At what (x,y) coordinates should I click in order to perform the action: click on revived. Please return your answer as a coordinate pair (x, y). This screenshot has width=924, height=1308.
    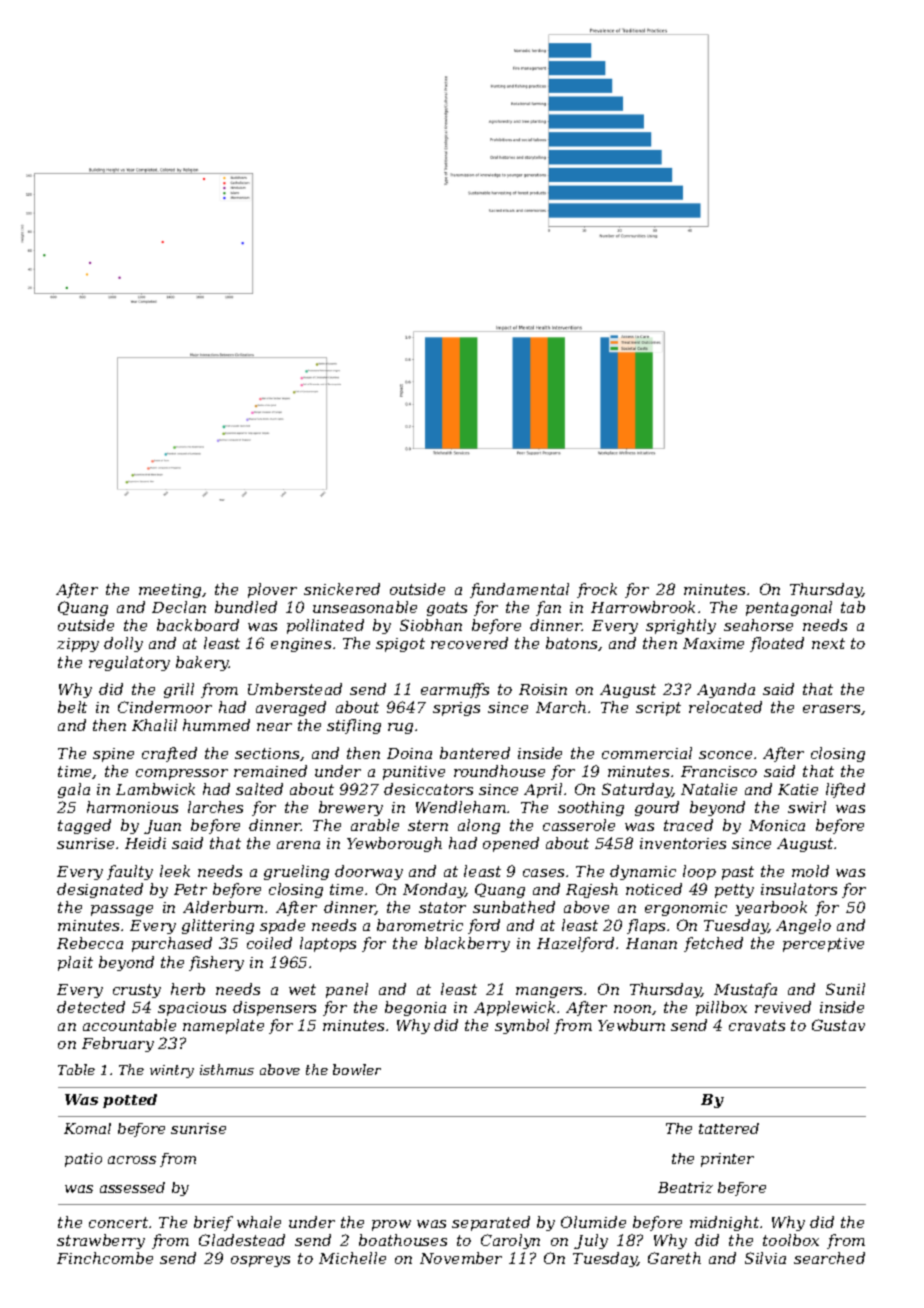
    Looking at the image, I should click on (783, 1007).
